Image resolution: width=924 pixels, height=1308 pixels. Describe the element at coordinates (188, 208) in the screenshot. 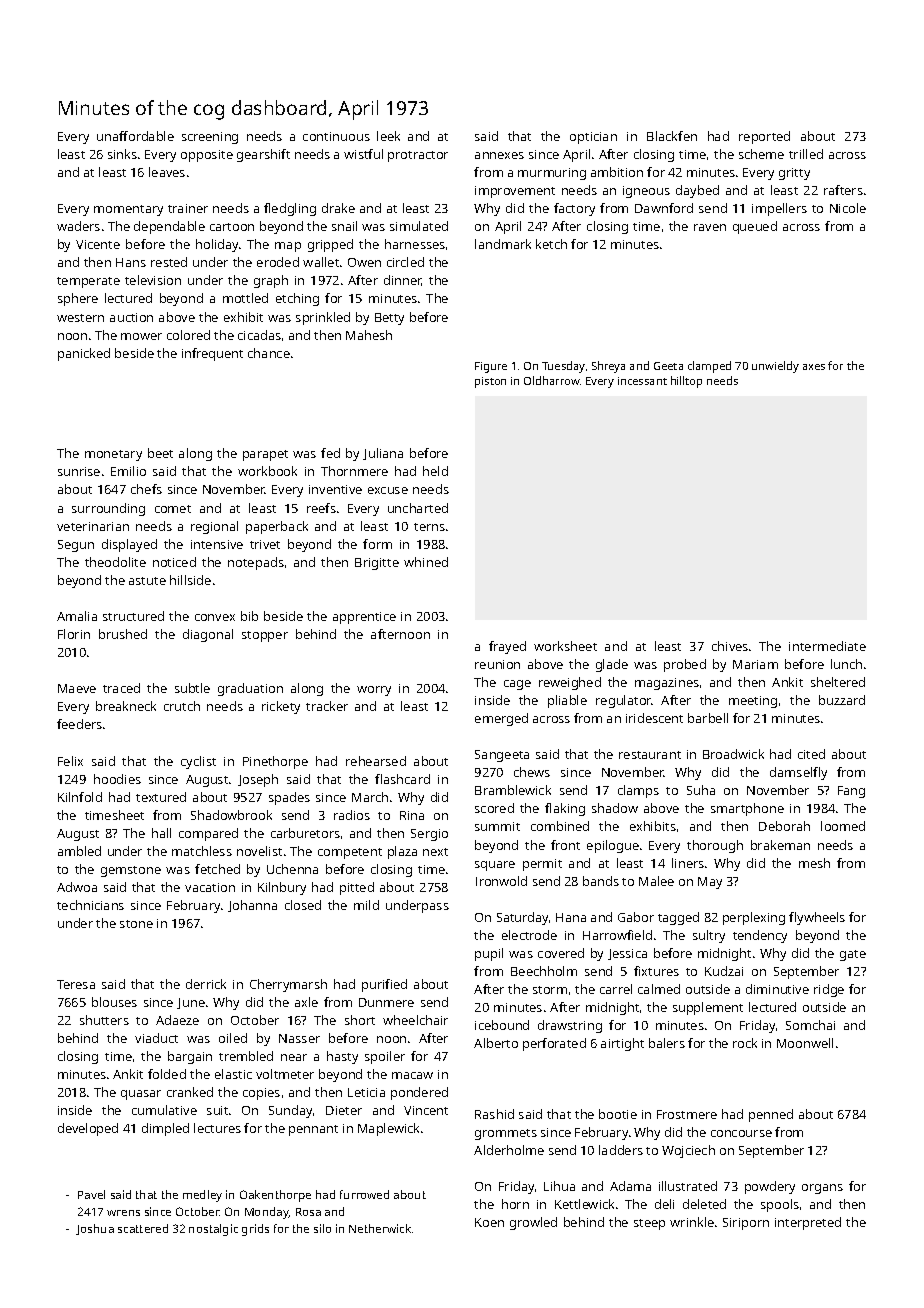

I see `trainer` at that location.
